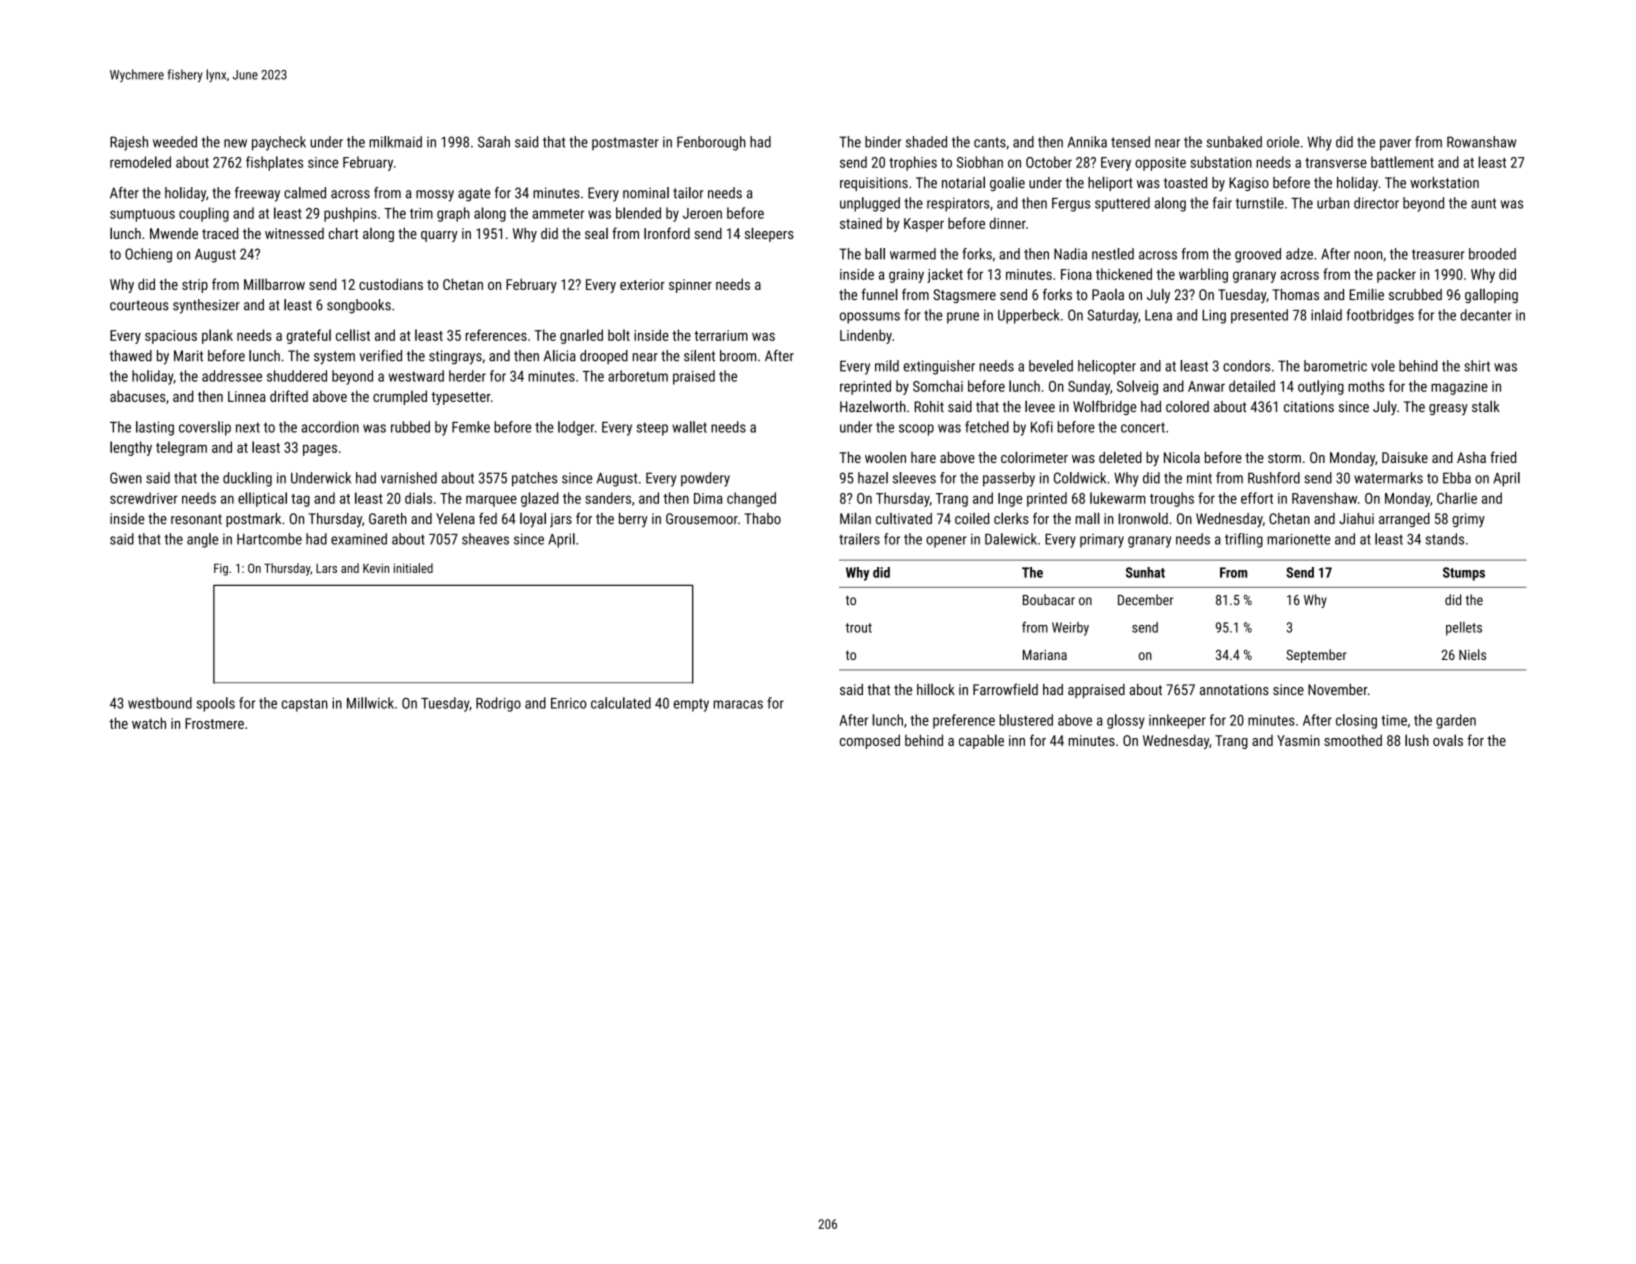 This page has height=1264, width=1636. I want to click on elliptical, so click(262, 499).
